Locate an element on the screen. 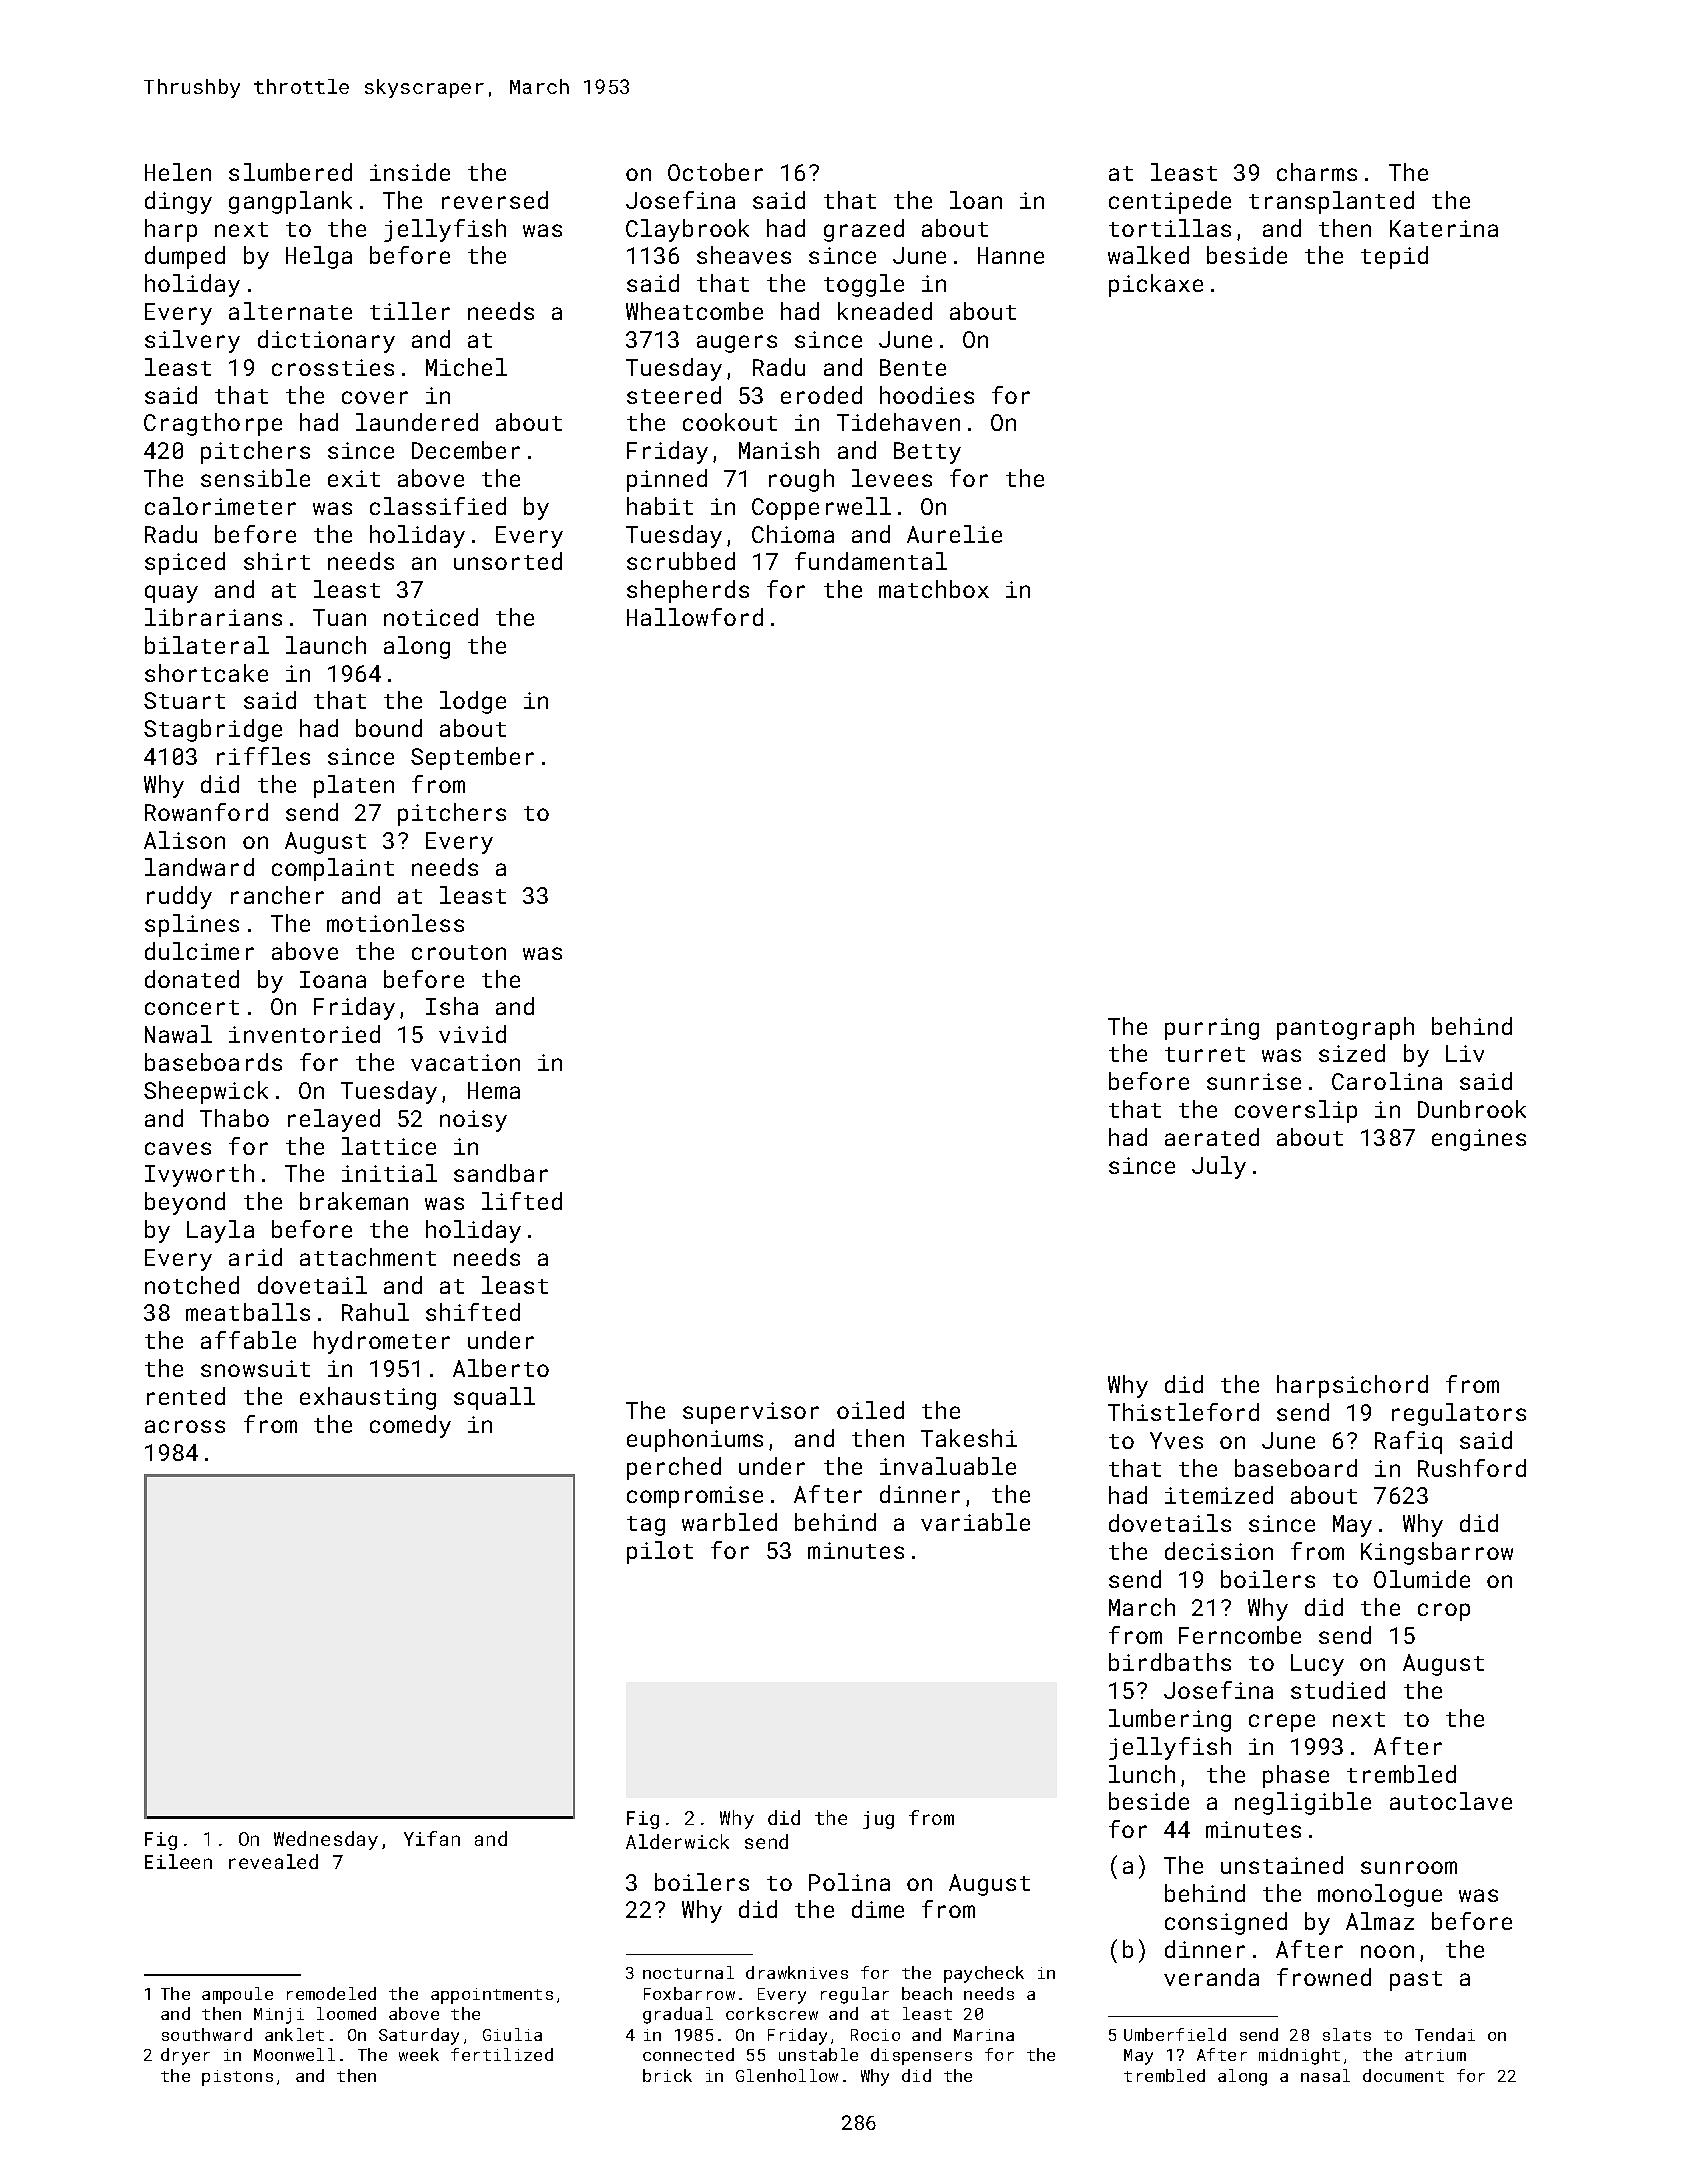 This screenshot has width=1683, height=2178. pantograph is located at coordinates (1345, 1028).
